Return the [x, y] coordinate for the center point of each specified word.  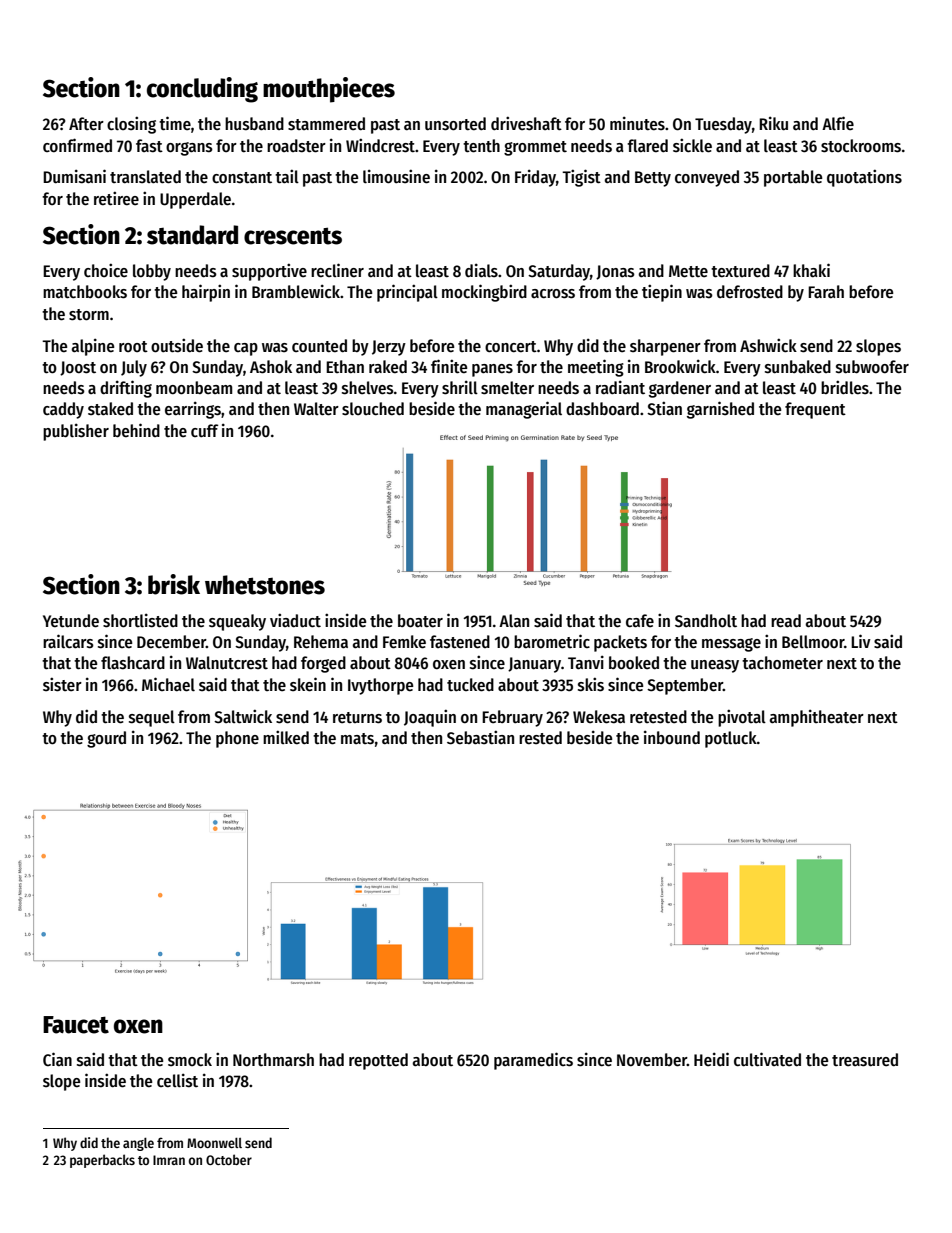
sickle [692, 145]
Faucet [76, 1025]
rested [540, 738]
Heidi [711, 1059]
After [86, 124]
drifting [126, 389]
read [786, 621]
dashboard [602, 409]
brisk [174, 584]
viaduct [295, 620]
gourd [106, 739]
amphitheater [817, 718]
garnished [720, 410]
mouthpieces [329, 90]
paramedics [533, 1061]
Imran [169, 1160]
